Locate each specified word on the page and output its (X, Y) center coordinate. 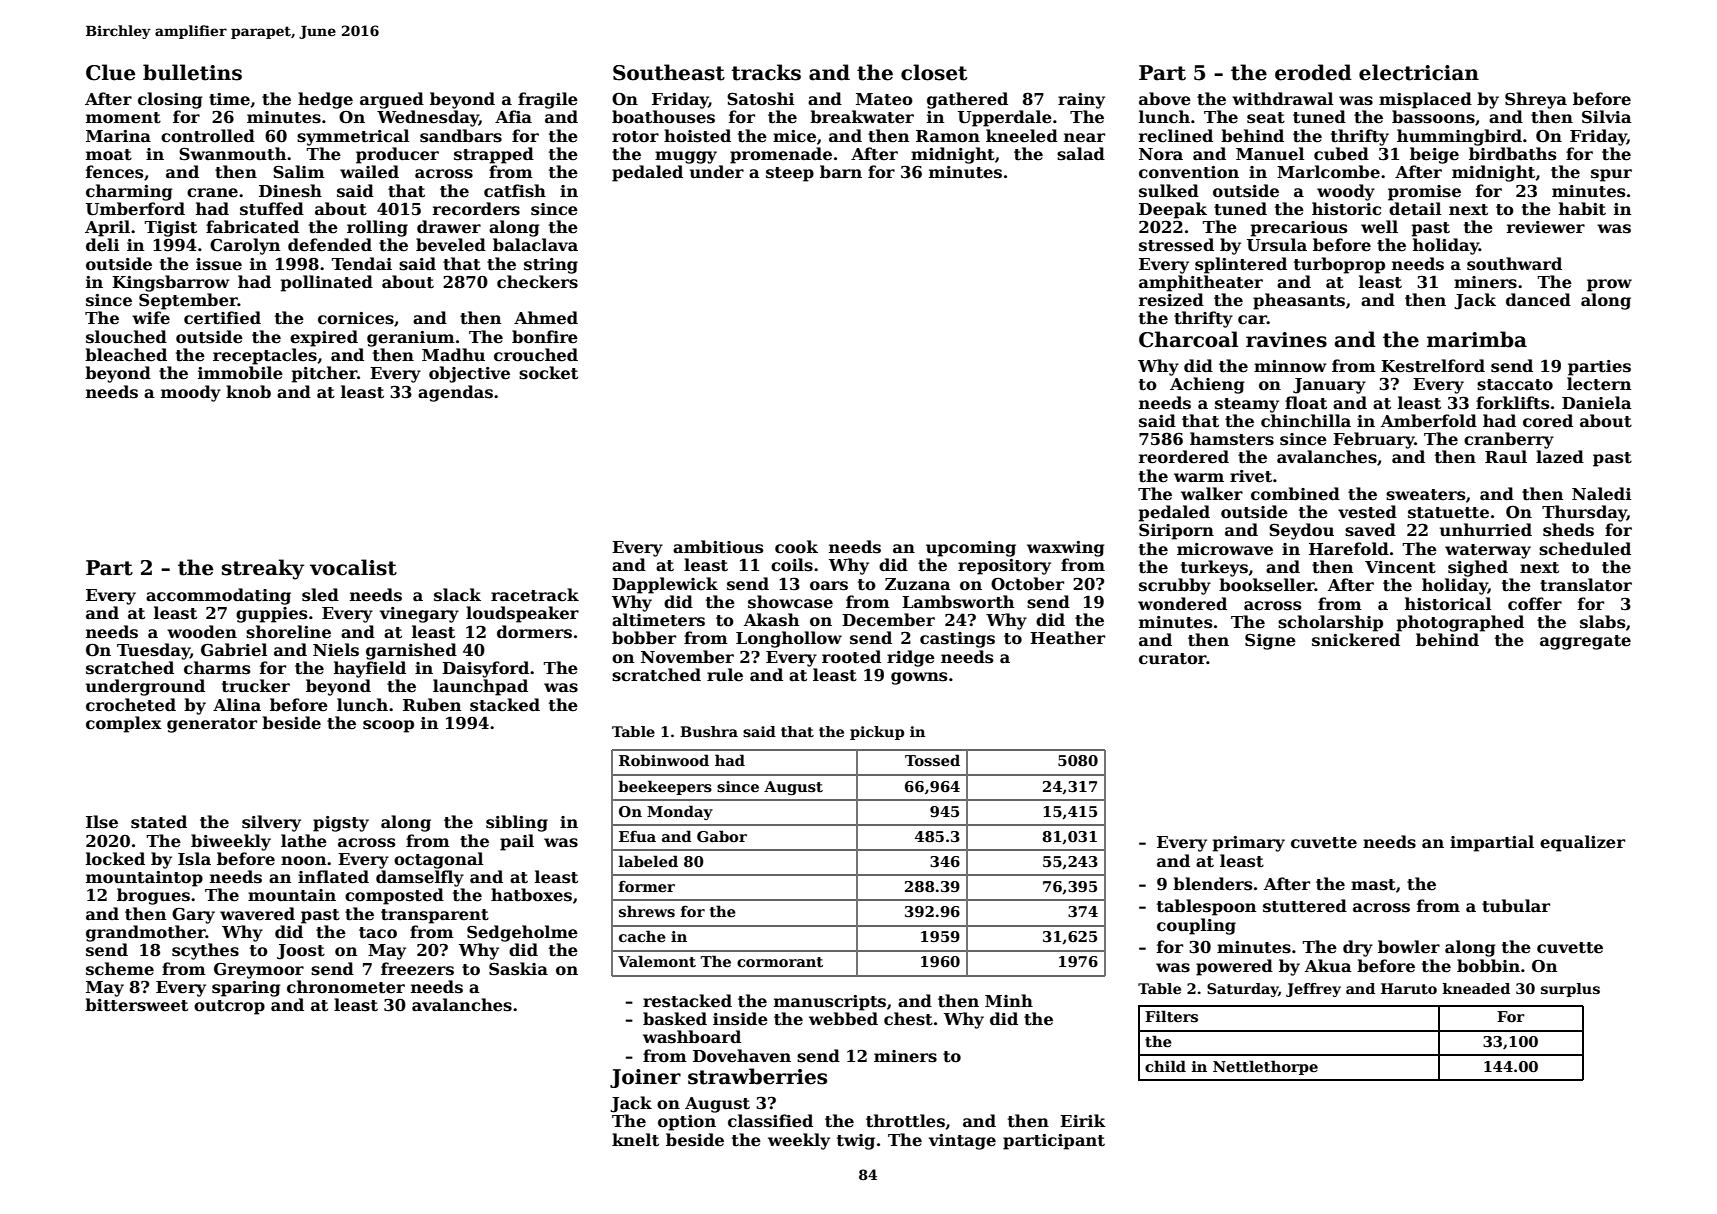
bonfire (545, 337)
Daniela (1597, 403)
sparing (246, 989)
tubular (1516, 906)
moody (191, 393)
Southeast (669, 72)
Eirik (1083, 1120)
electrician (1419, 72)
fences (114, 172)
